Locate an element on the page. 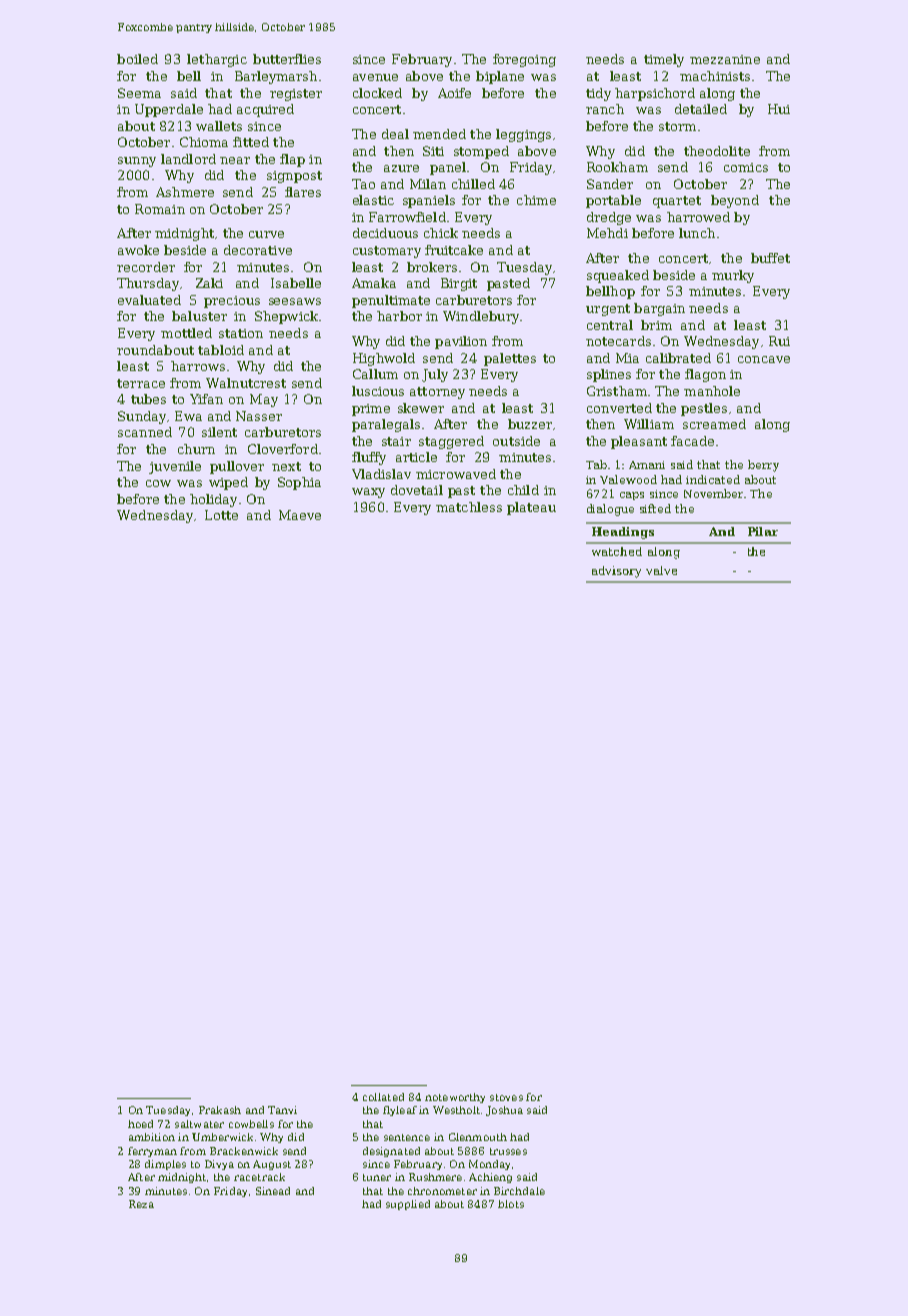 This document has width=908, height=1316. Lotte is located at coordinates (221, 515).
